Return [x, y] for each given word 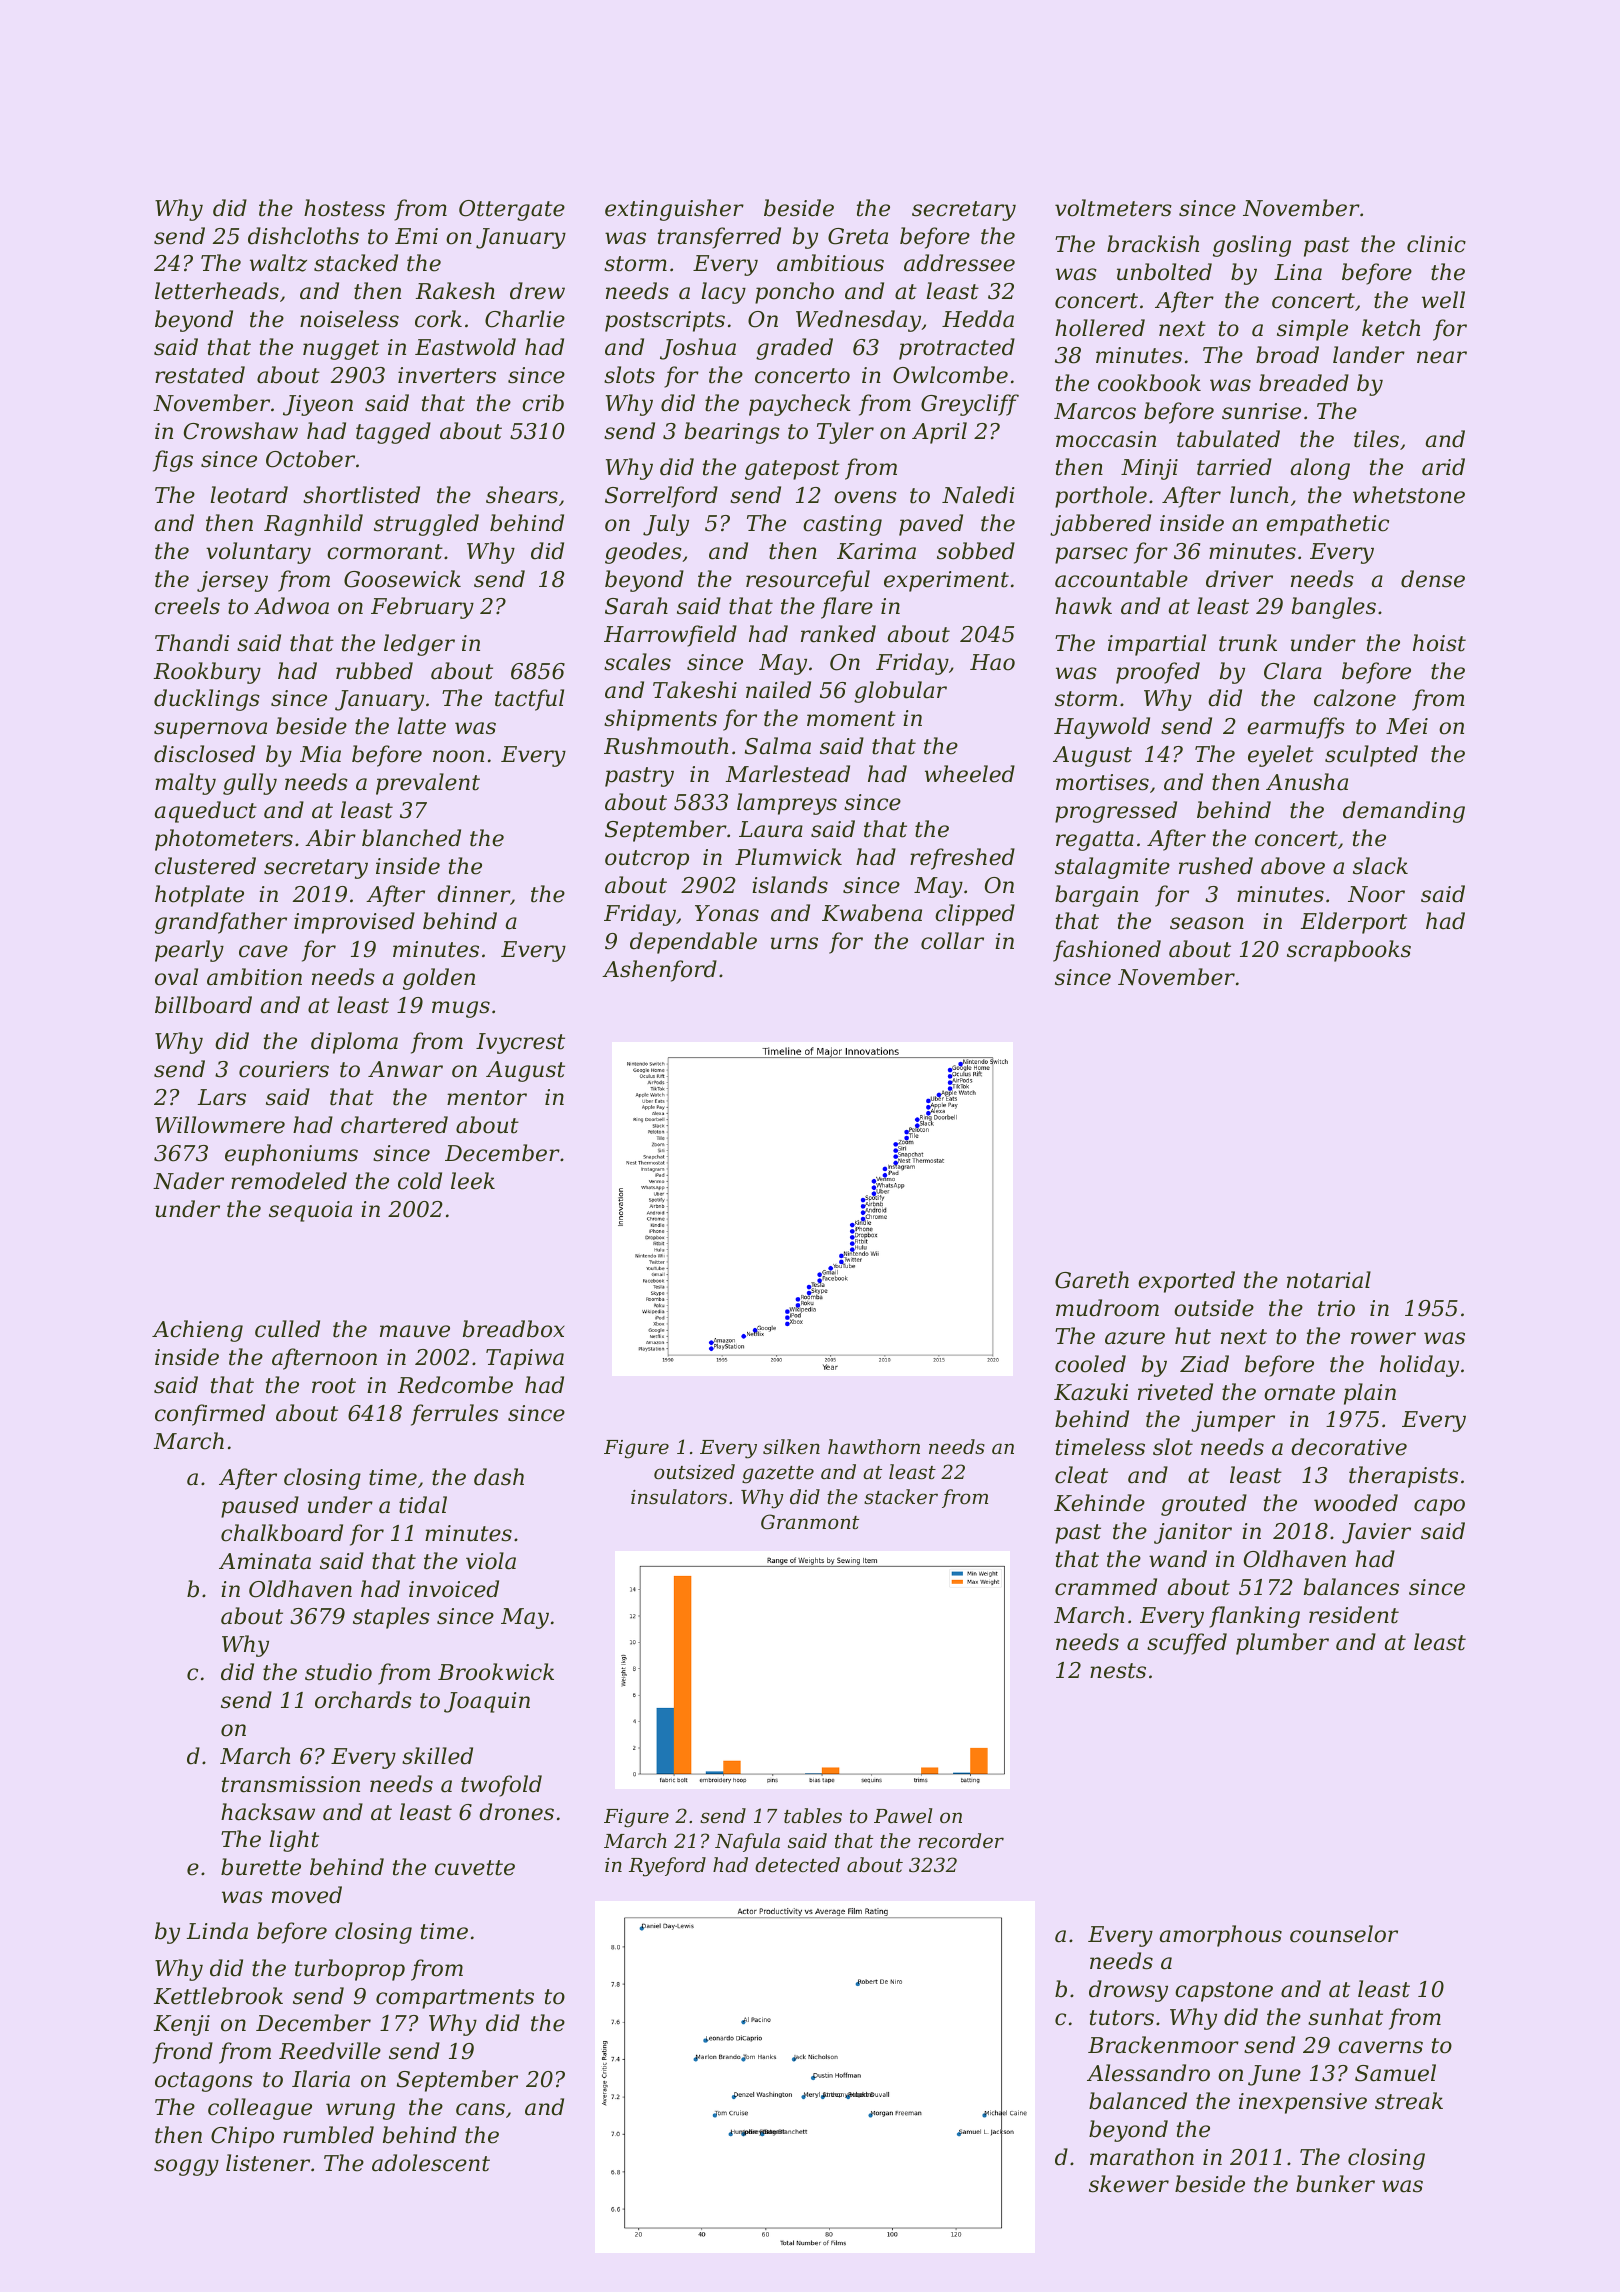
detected [797, 1864]
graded [794, 349]
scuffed [1187, 1644]
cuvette [475, 1868]
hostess [344, 208]
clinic [1436, 244]
